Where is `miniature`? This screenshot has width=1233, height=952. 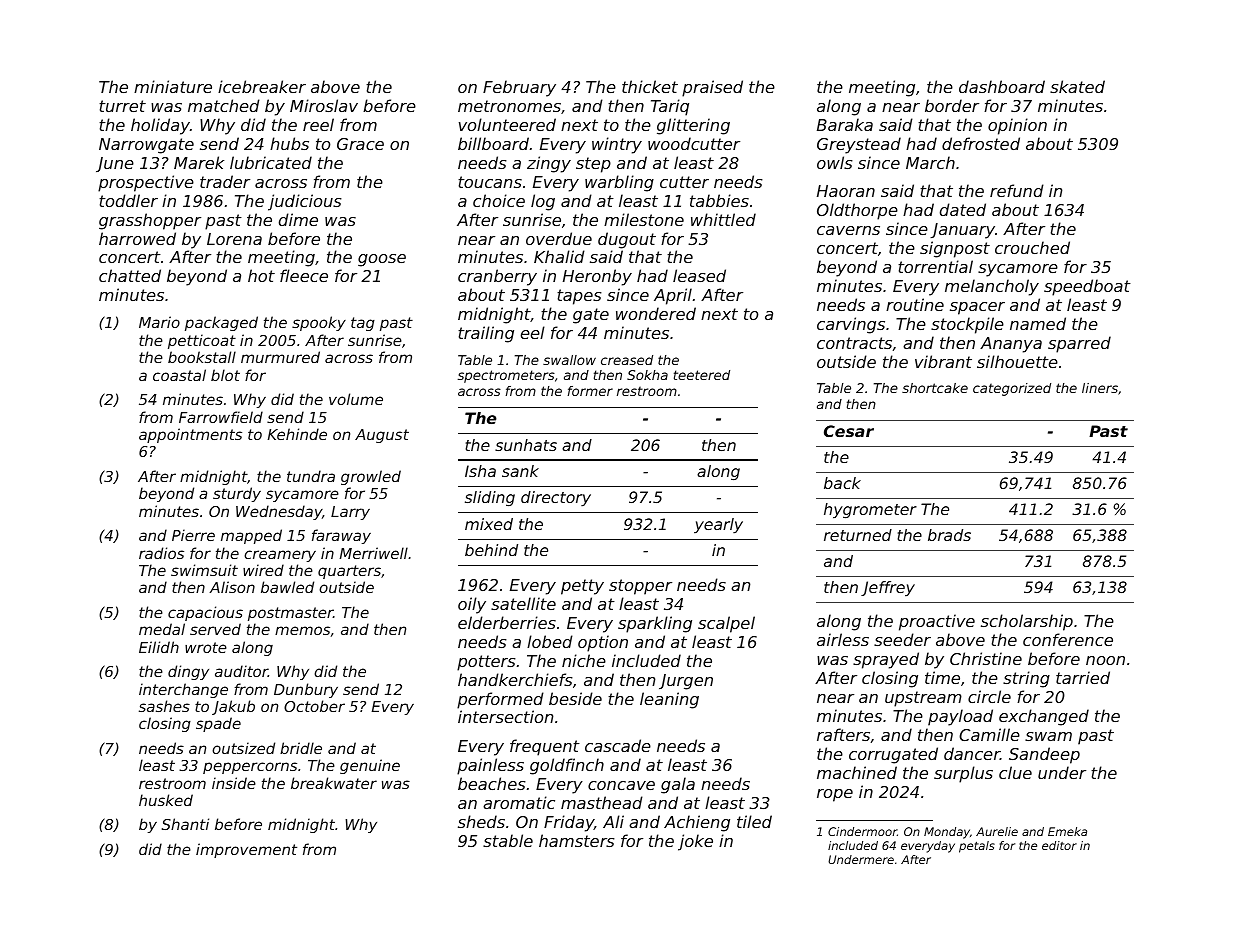 miniature is located at coordinates (173, 86).
